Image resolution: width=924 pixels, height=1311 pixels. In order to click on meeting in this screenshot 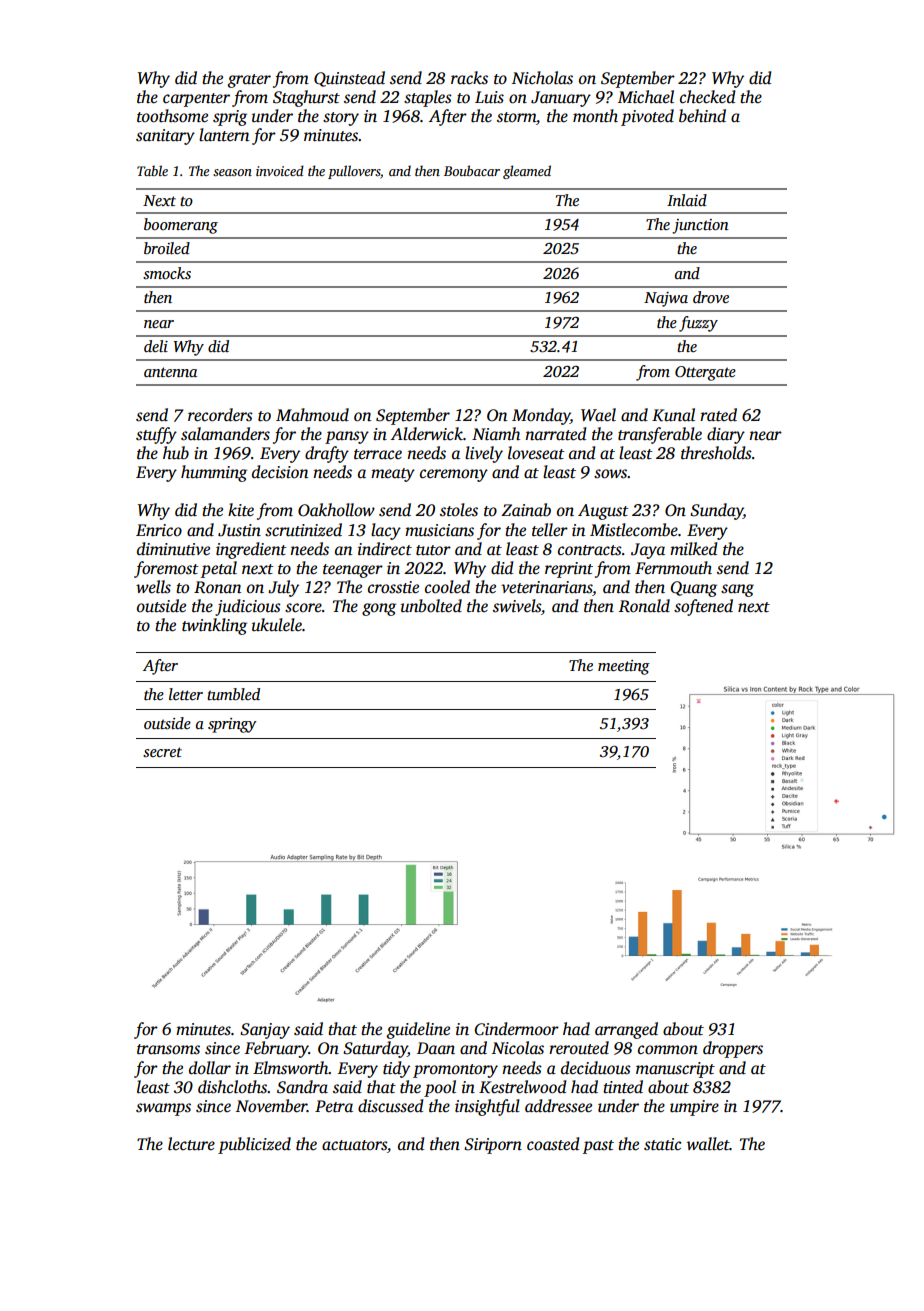, I will do `click(624, 667)`.
